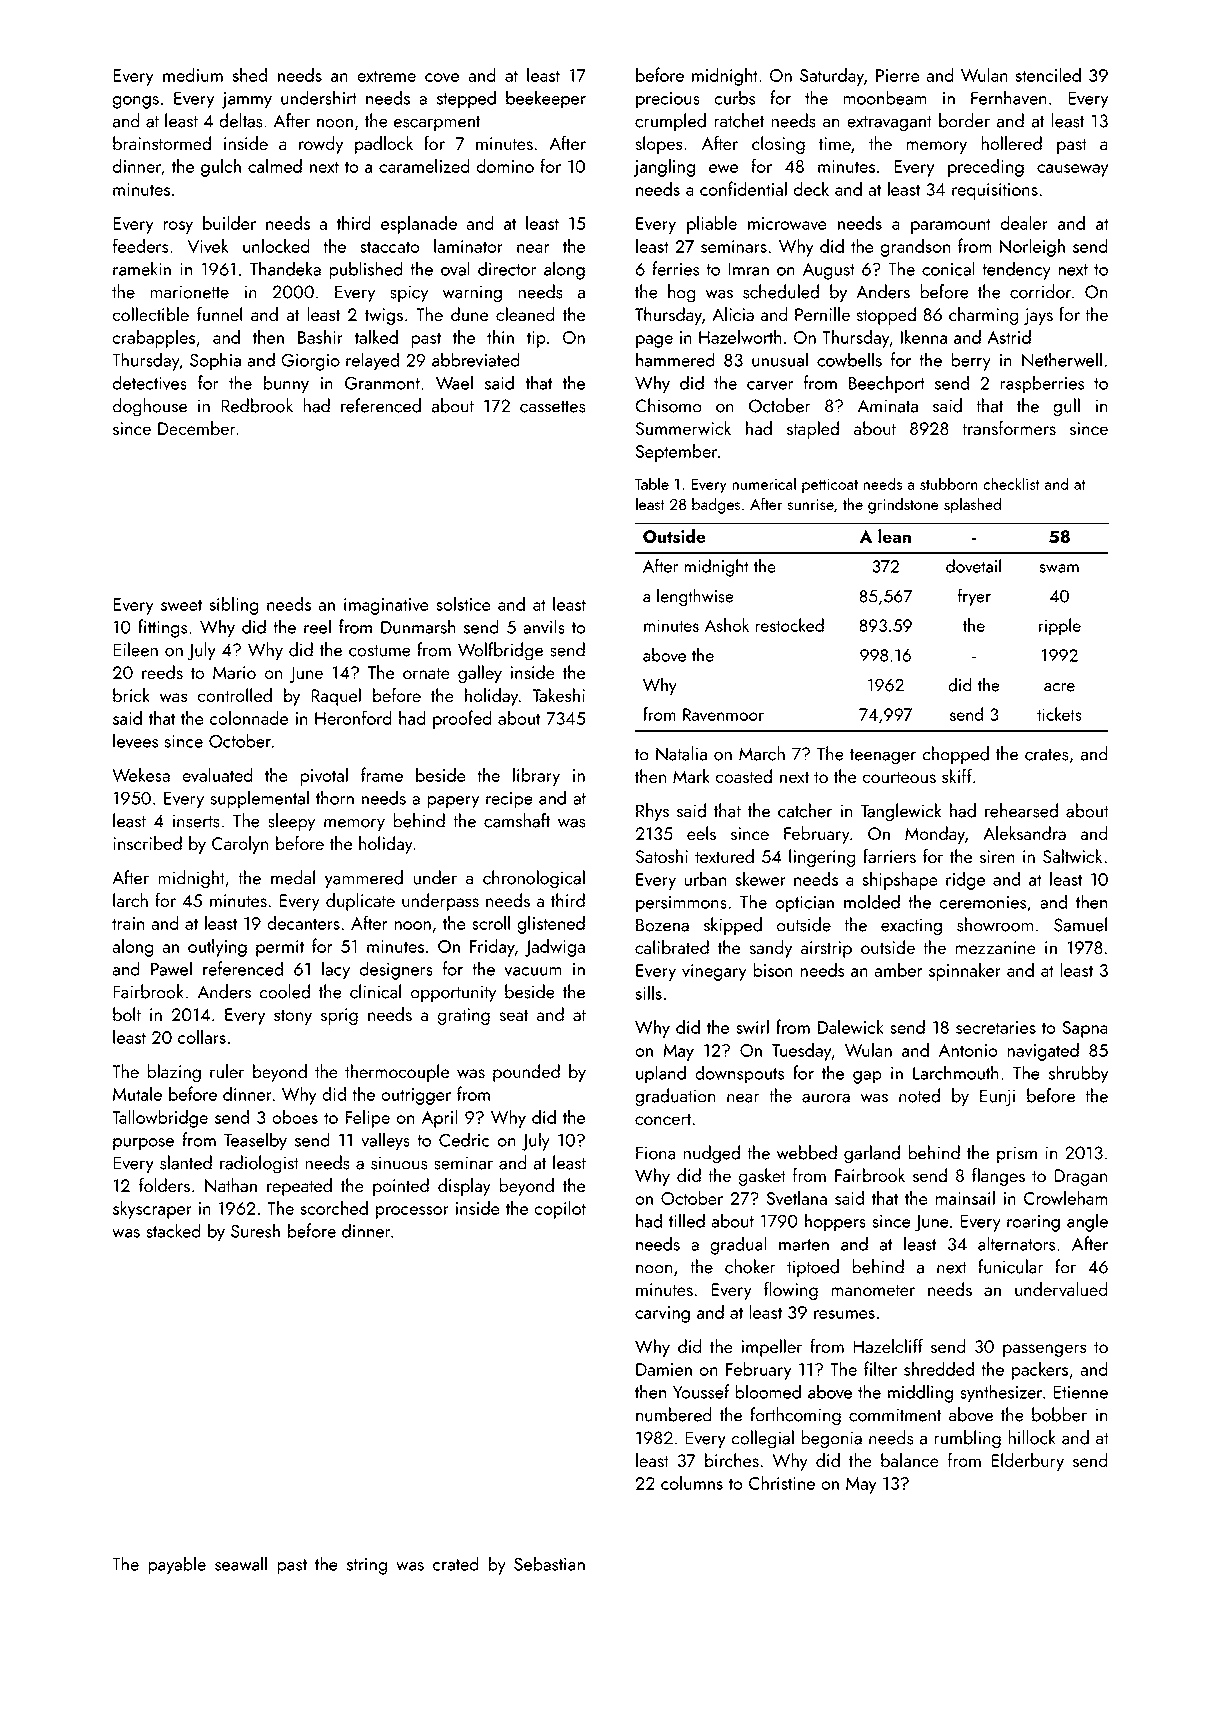  What do you see at coordinates (683, 428) in the screenshot?
I see `Summerwick` at bounding box center [683, 428].
